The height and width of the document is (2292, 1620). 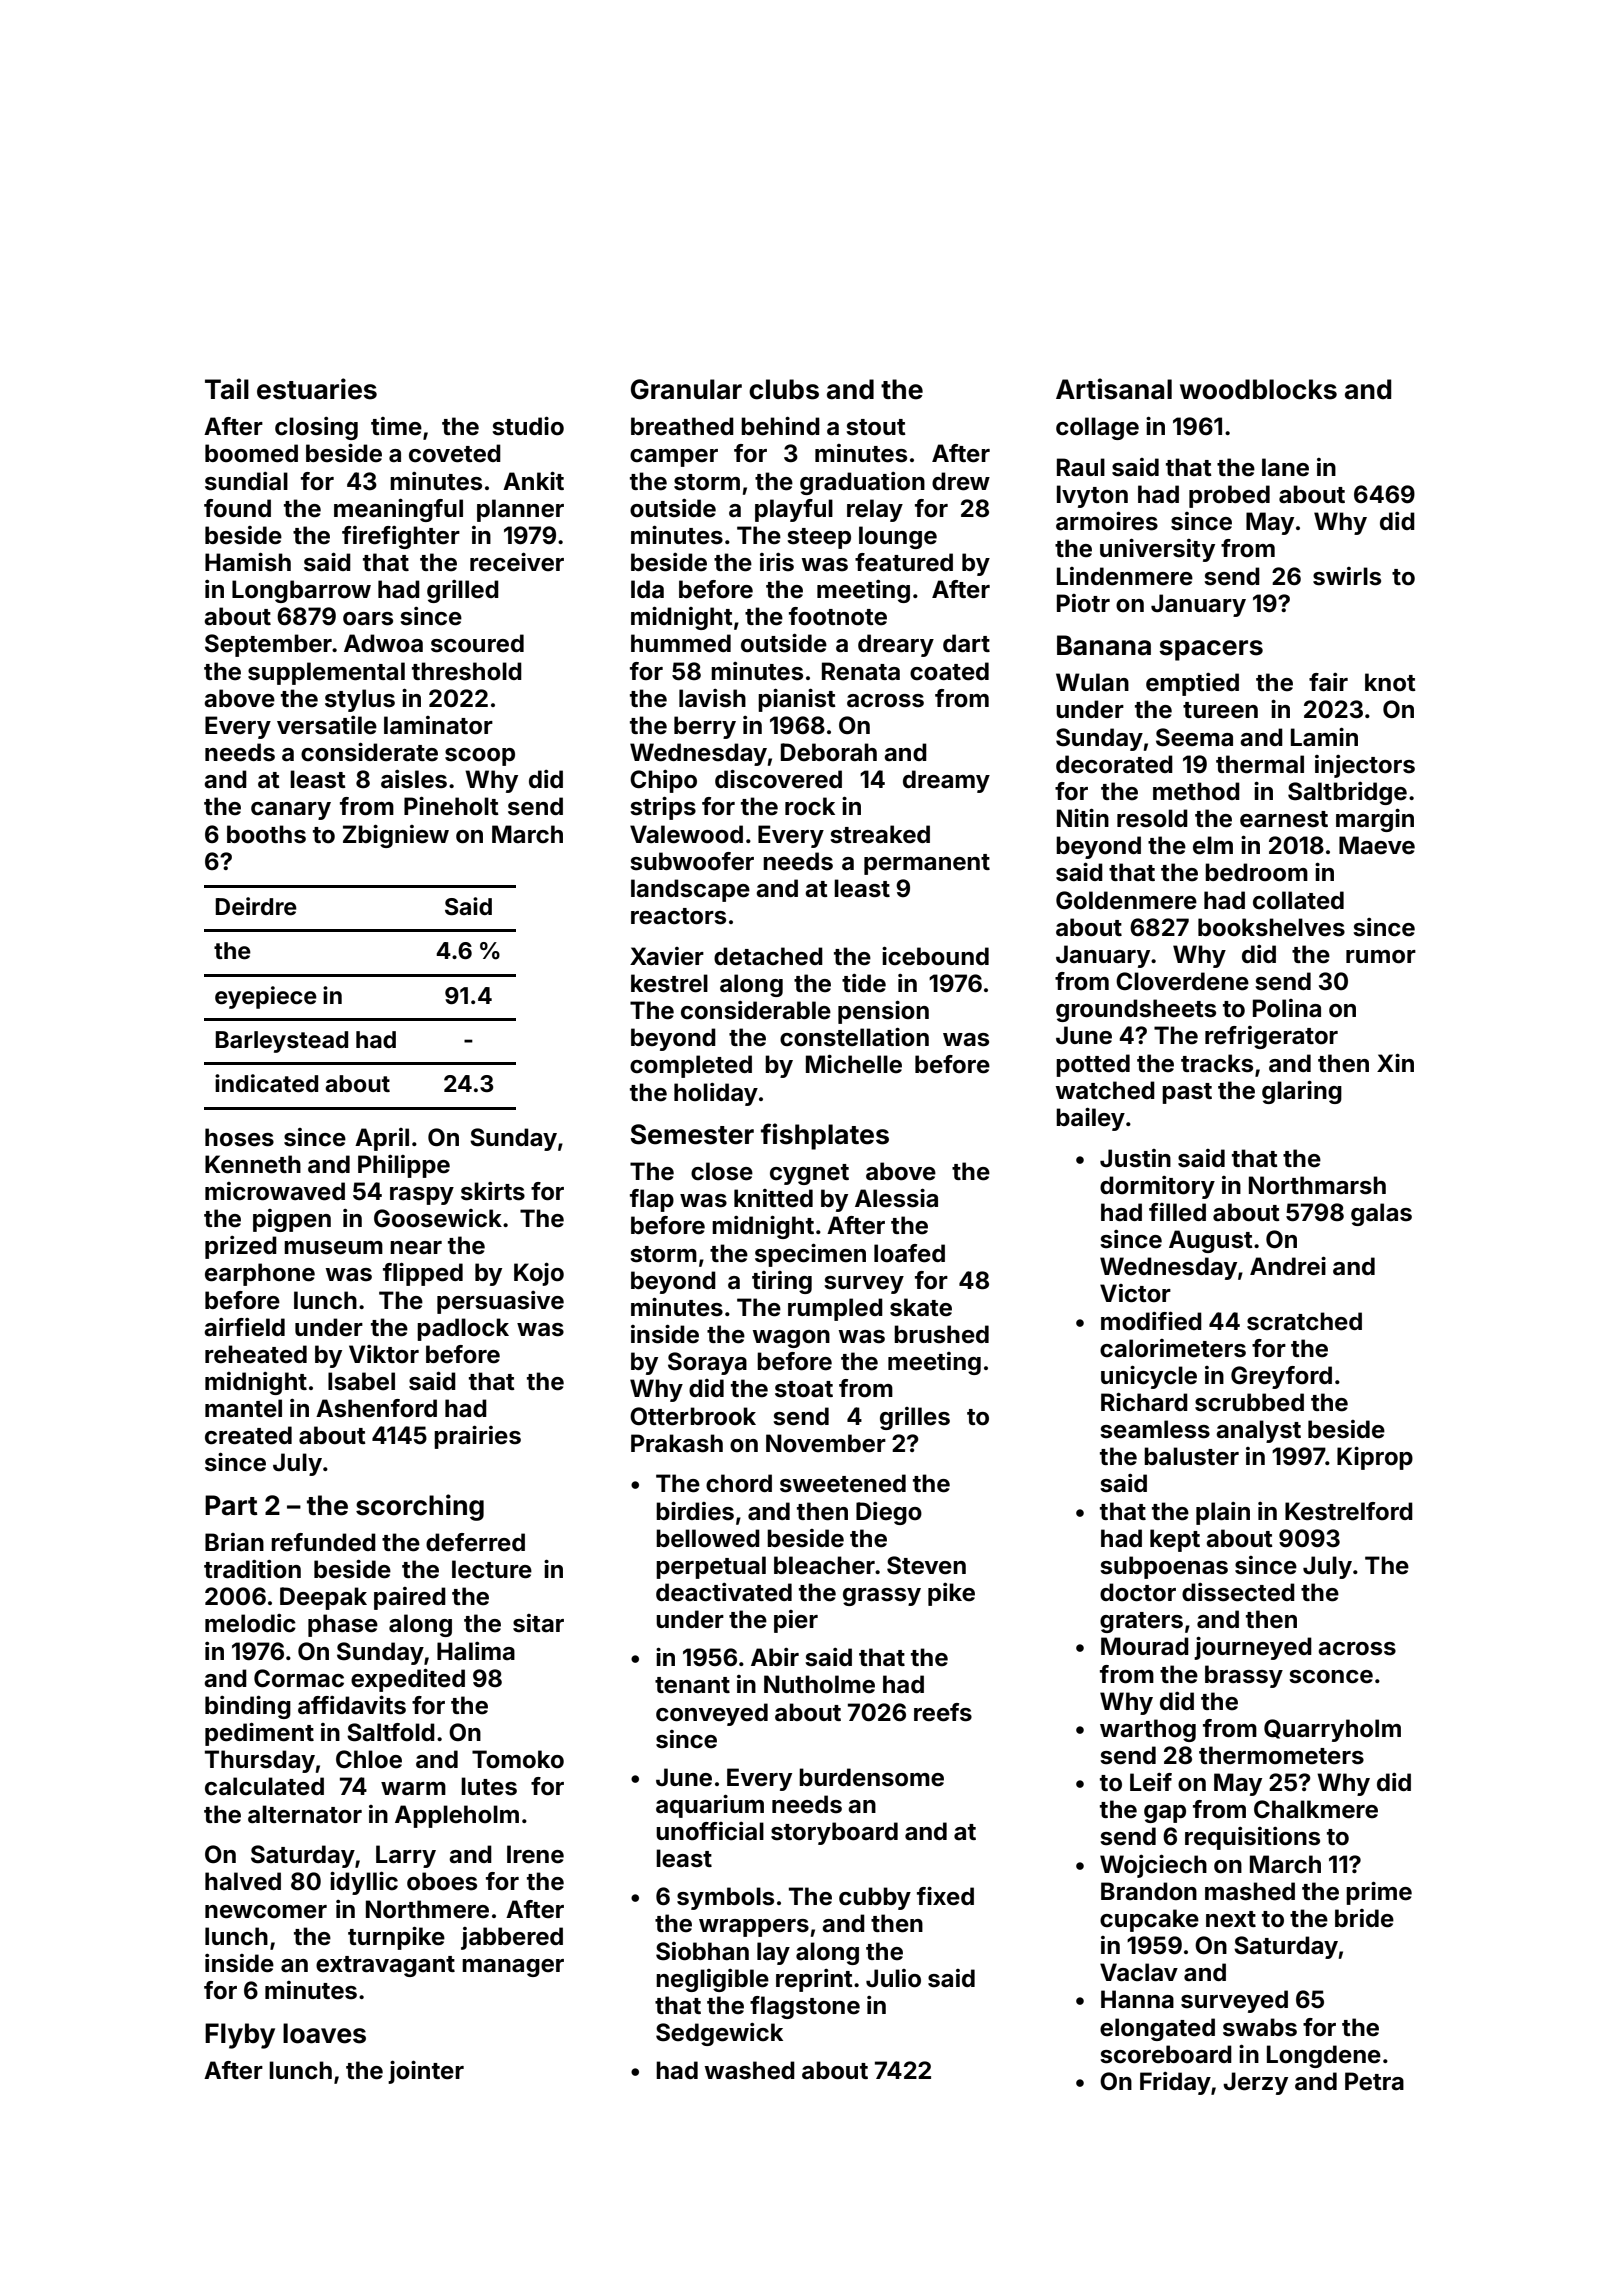 I want to click on alternator, so click(x=305, y=1814).
